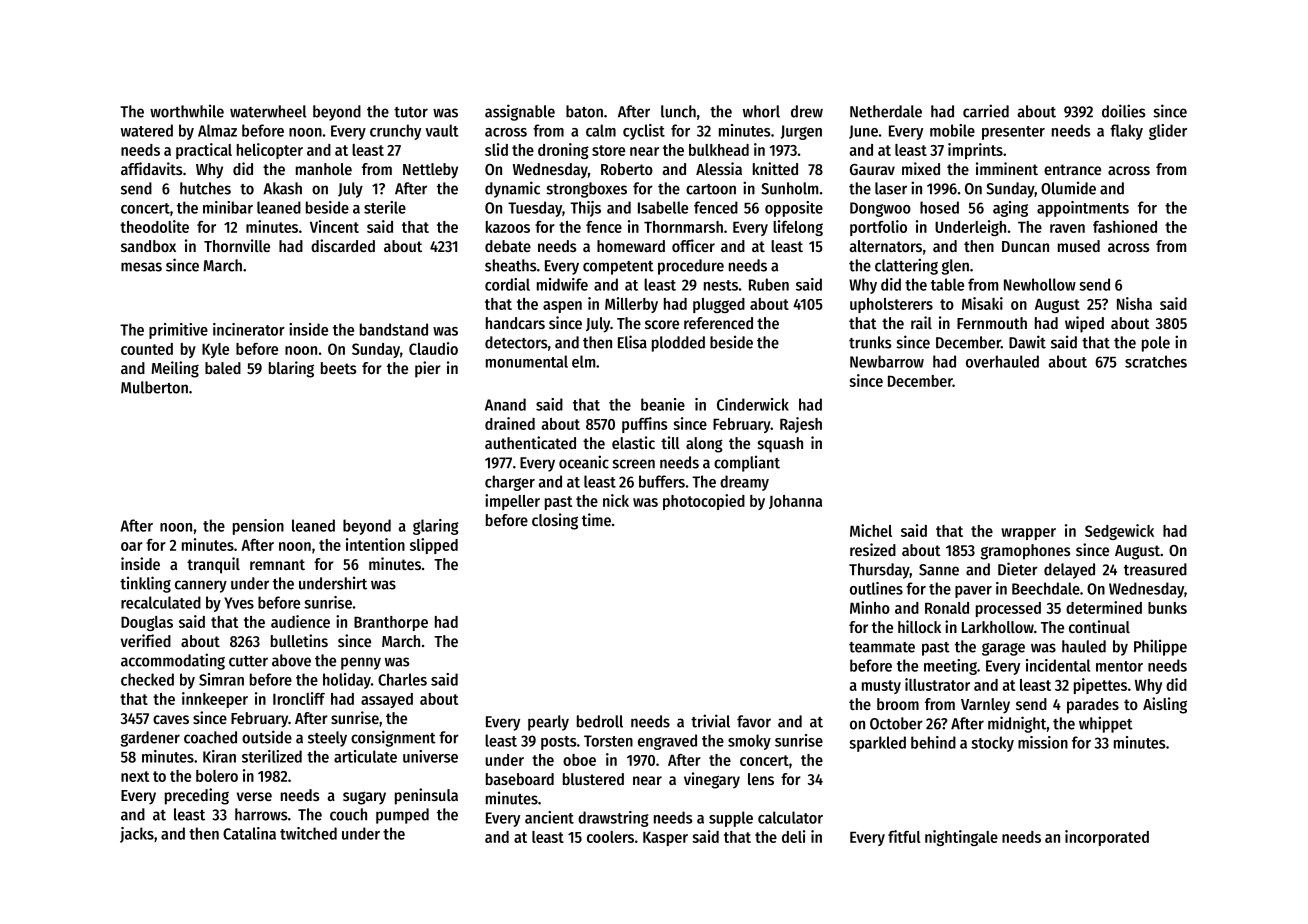 Image resolution: width=1308 pixels, height=924 pixels. What do you see at coordinates (886, 111) in the page?
I see `Netherdale` at bounding box center [886, 111].
